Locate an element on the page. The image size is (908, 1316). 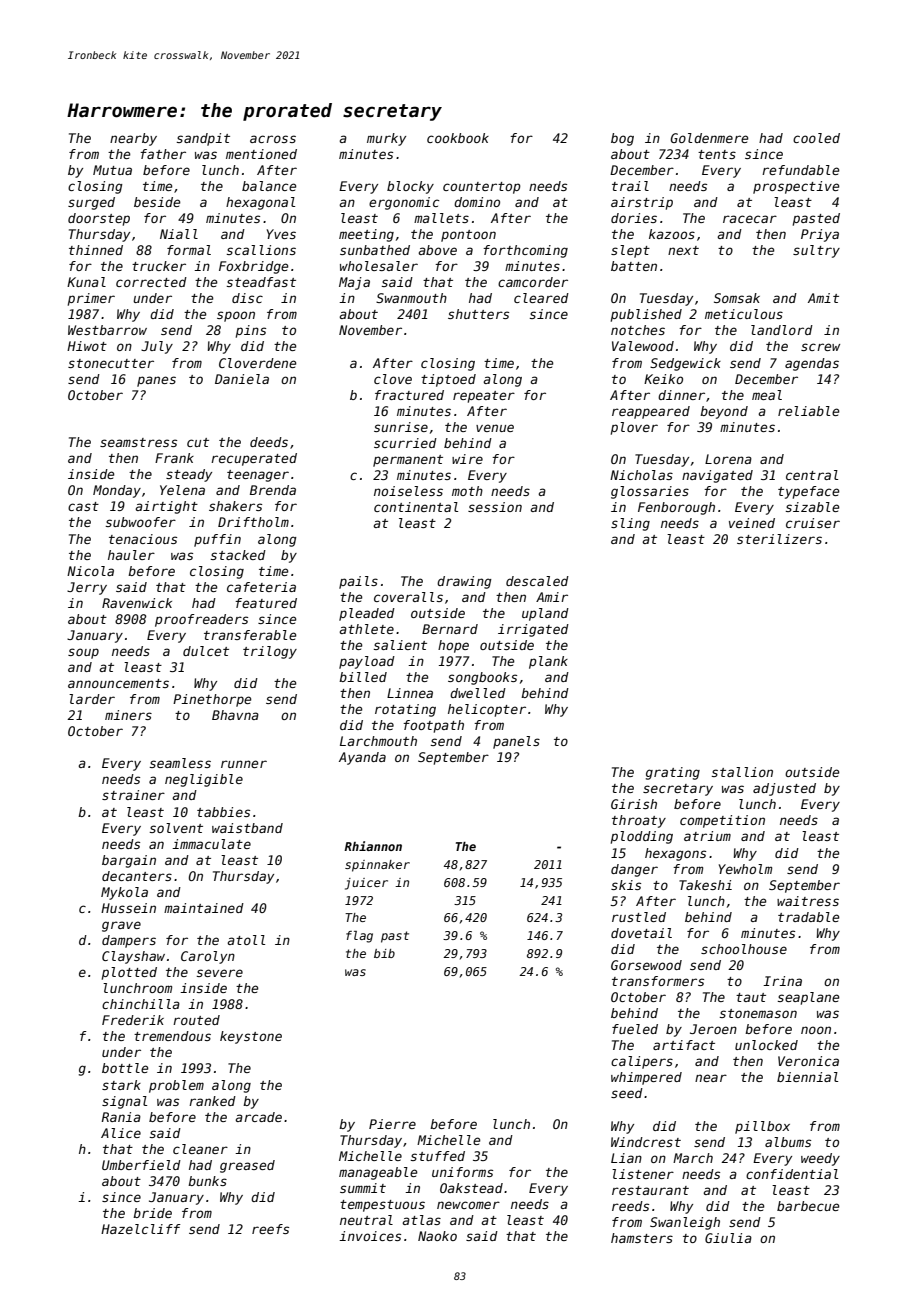
unlocked is located at coordinates (766, 1045).
